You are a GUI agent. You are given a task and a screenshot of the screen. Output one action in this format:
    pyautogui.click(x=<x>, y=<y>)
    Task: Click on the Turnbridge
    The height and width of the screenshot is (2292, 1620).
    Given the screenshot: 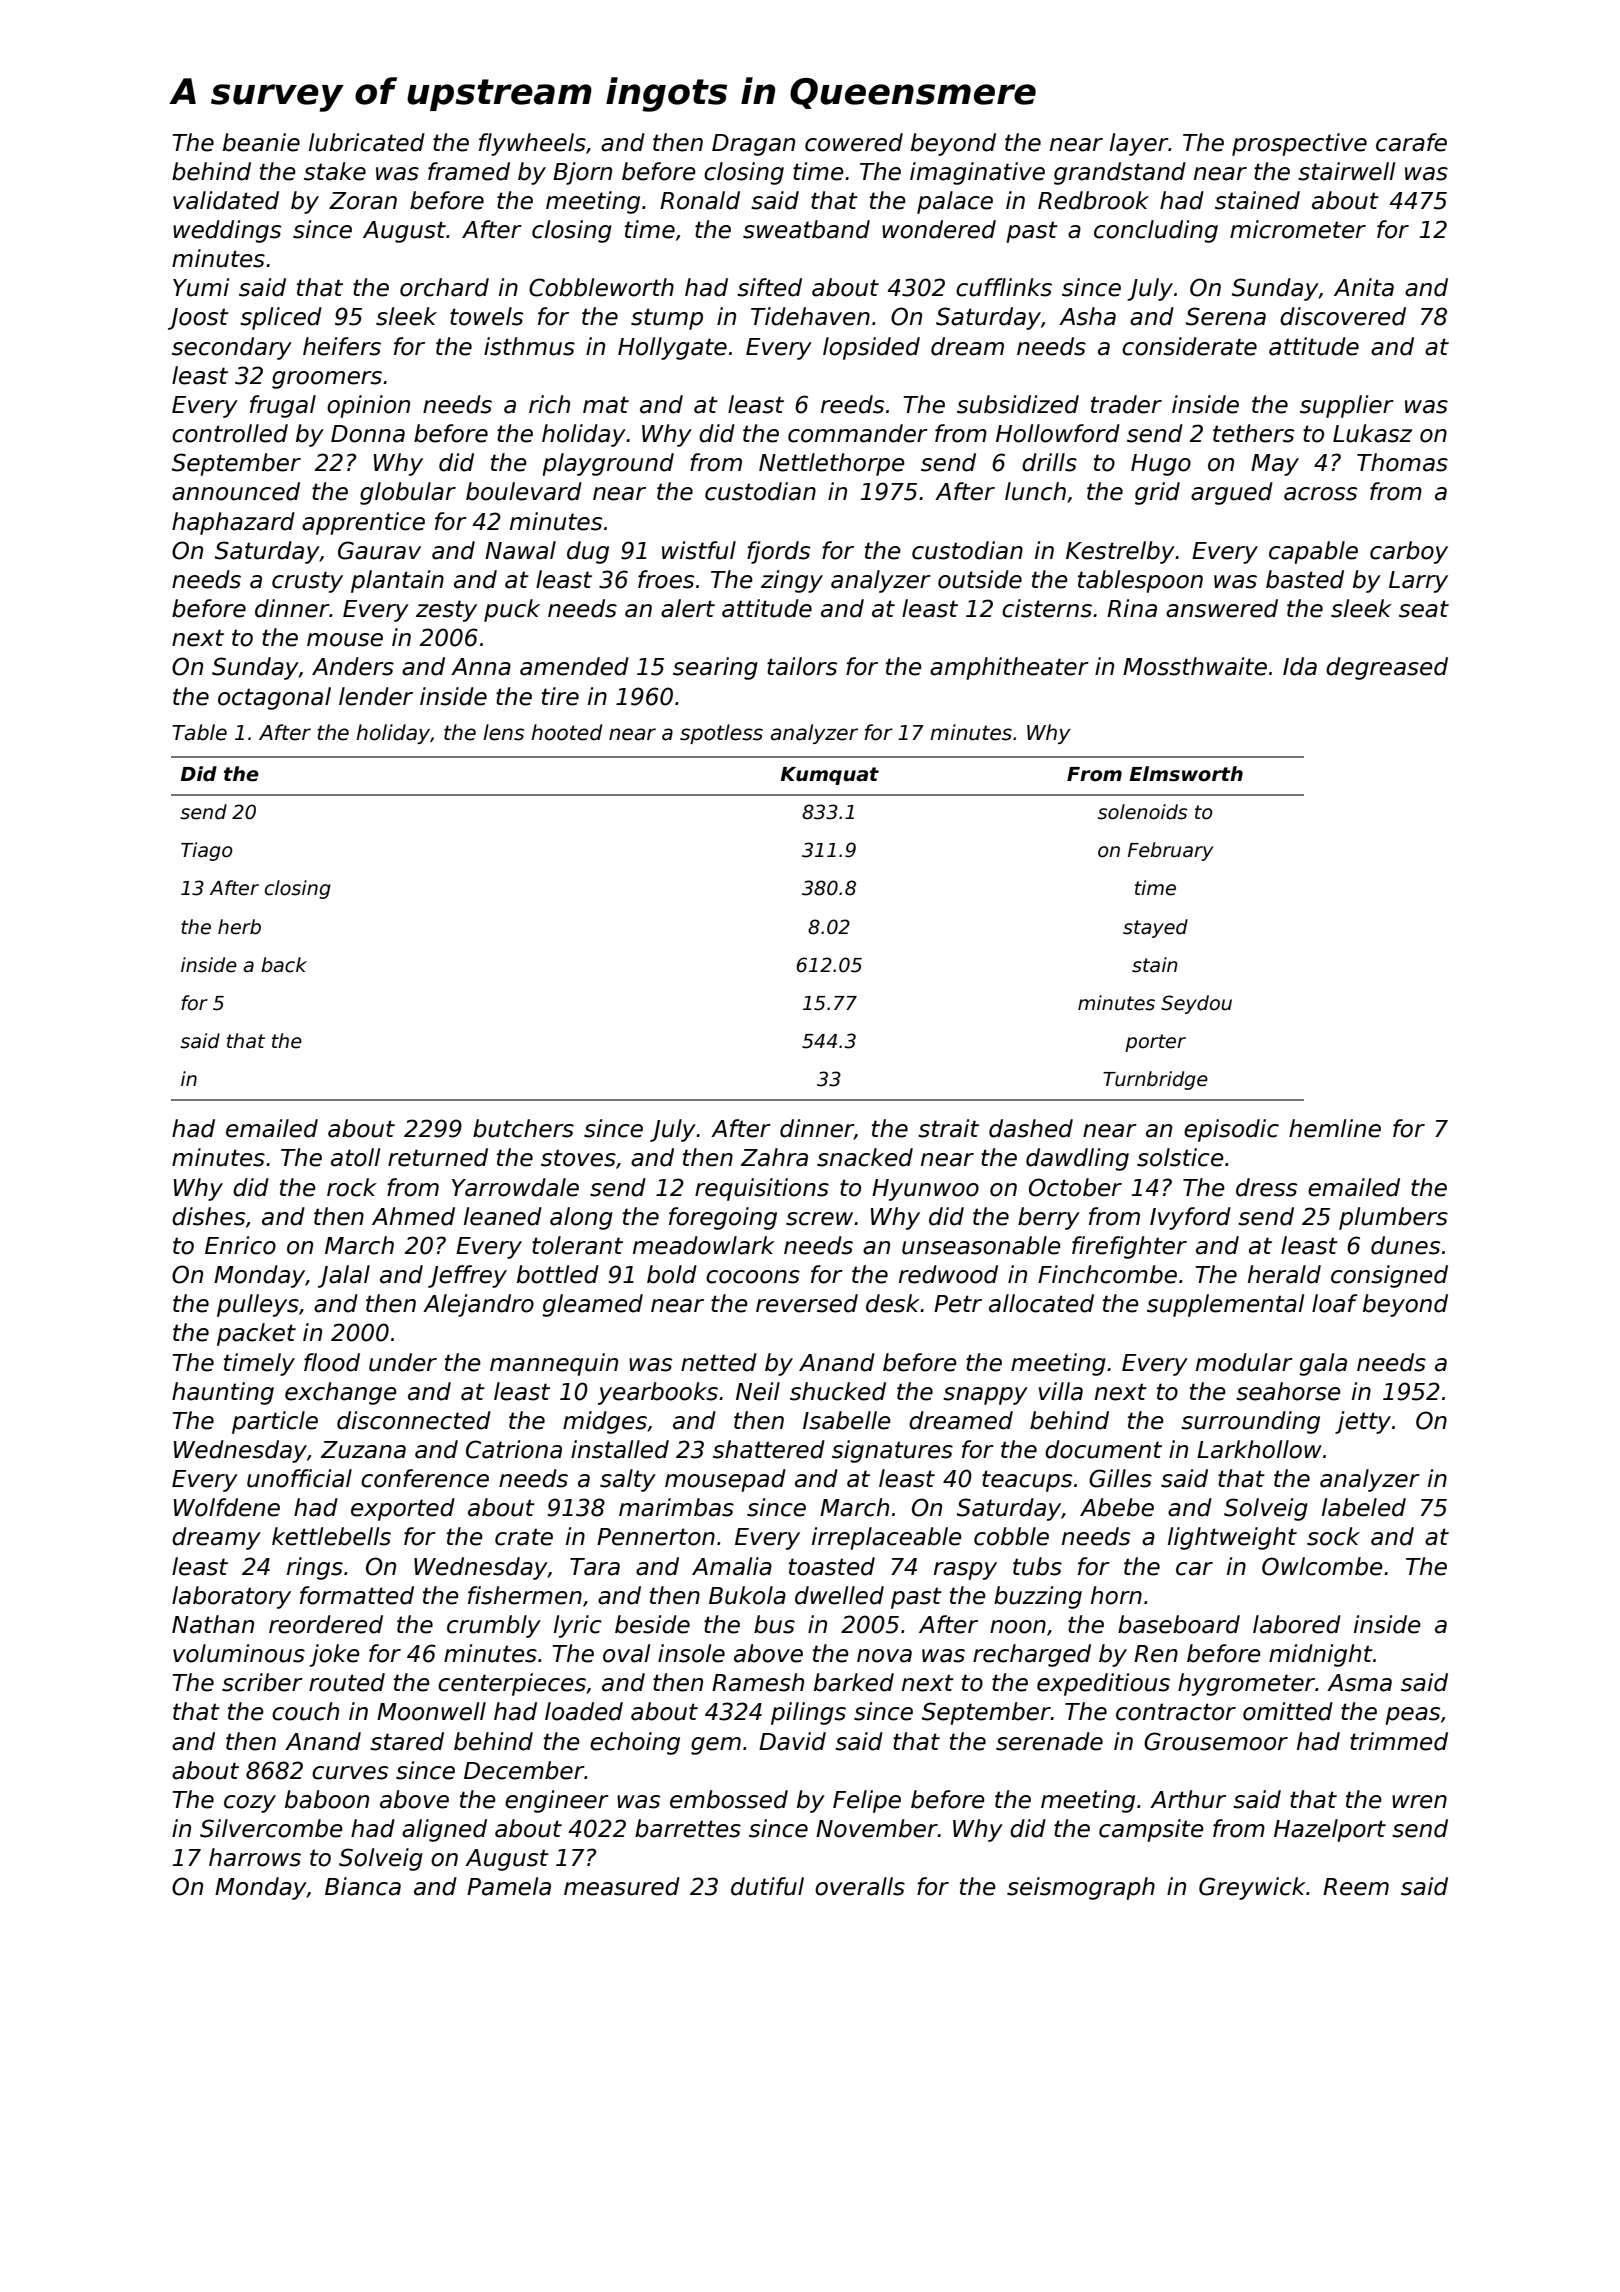 What is the action you would take?
    pyautogui.click(x=1155, y=1080)
